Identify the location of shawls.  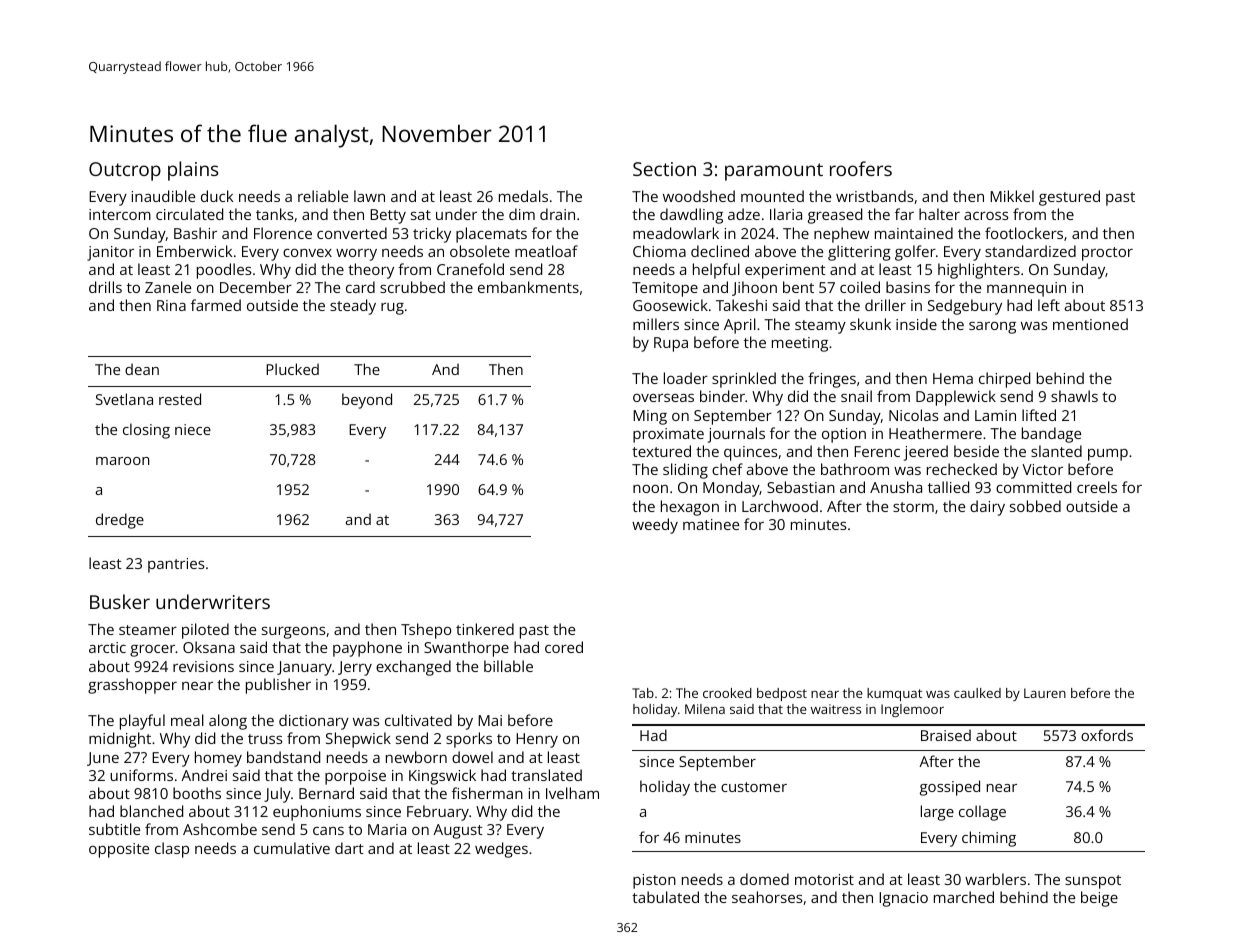
(1074, 396).
